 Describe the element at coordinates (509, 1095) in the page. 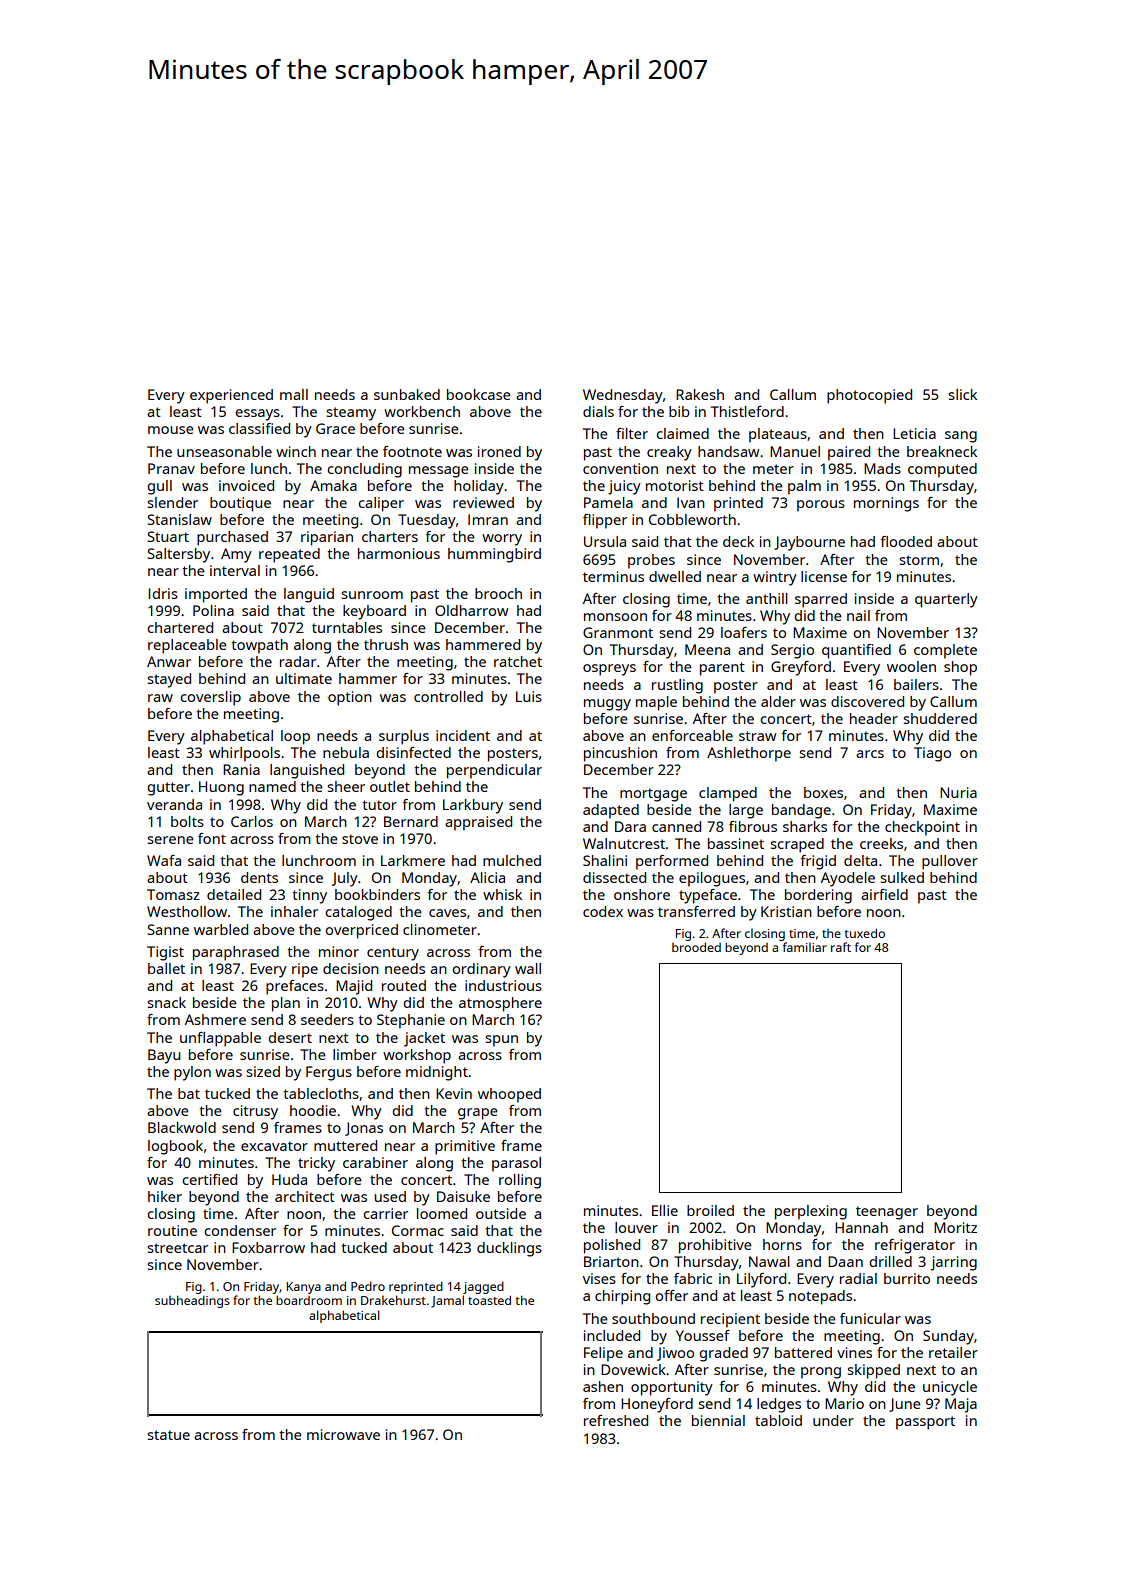

I see `whooped` at that location.
